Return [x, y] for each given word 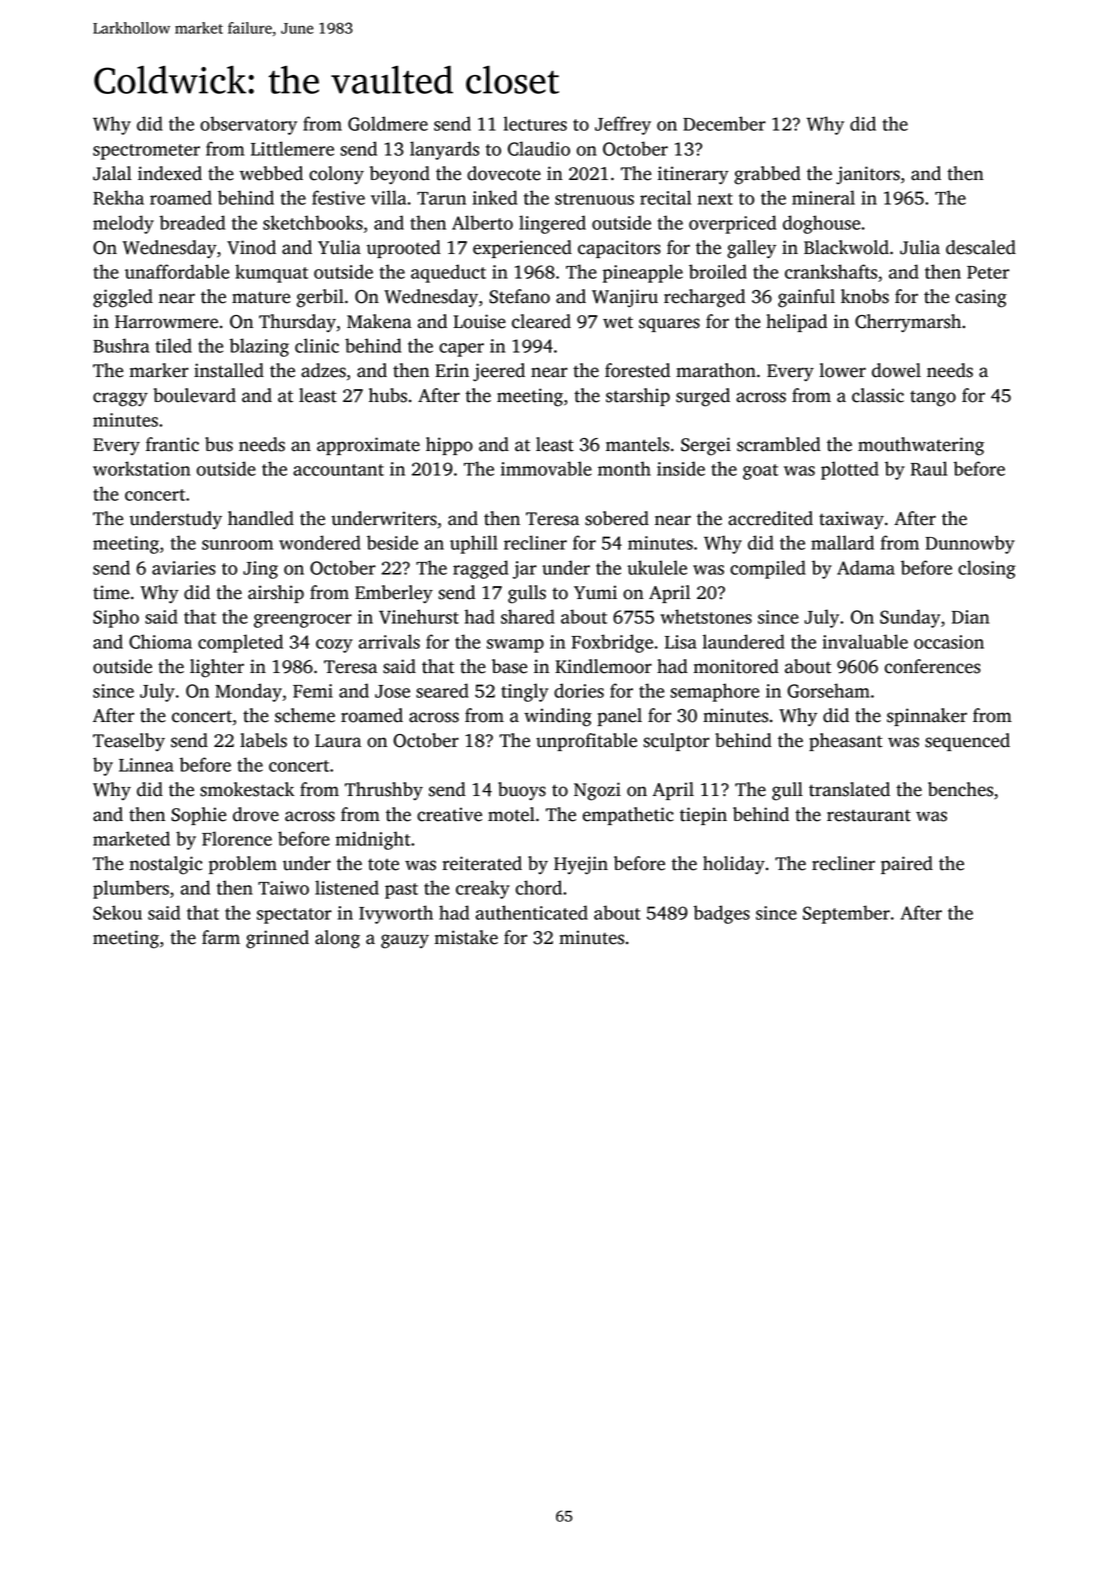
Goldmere [388, 123]
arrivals [389, 641]
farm [221, 937]
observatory [248, 125]
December [724, 123]
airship [276, 594]
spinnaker [927, 717]
